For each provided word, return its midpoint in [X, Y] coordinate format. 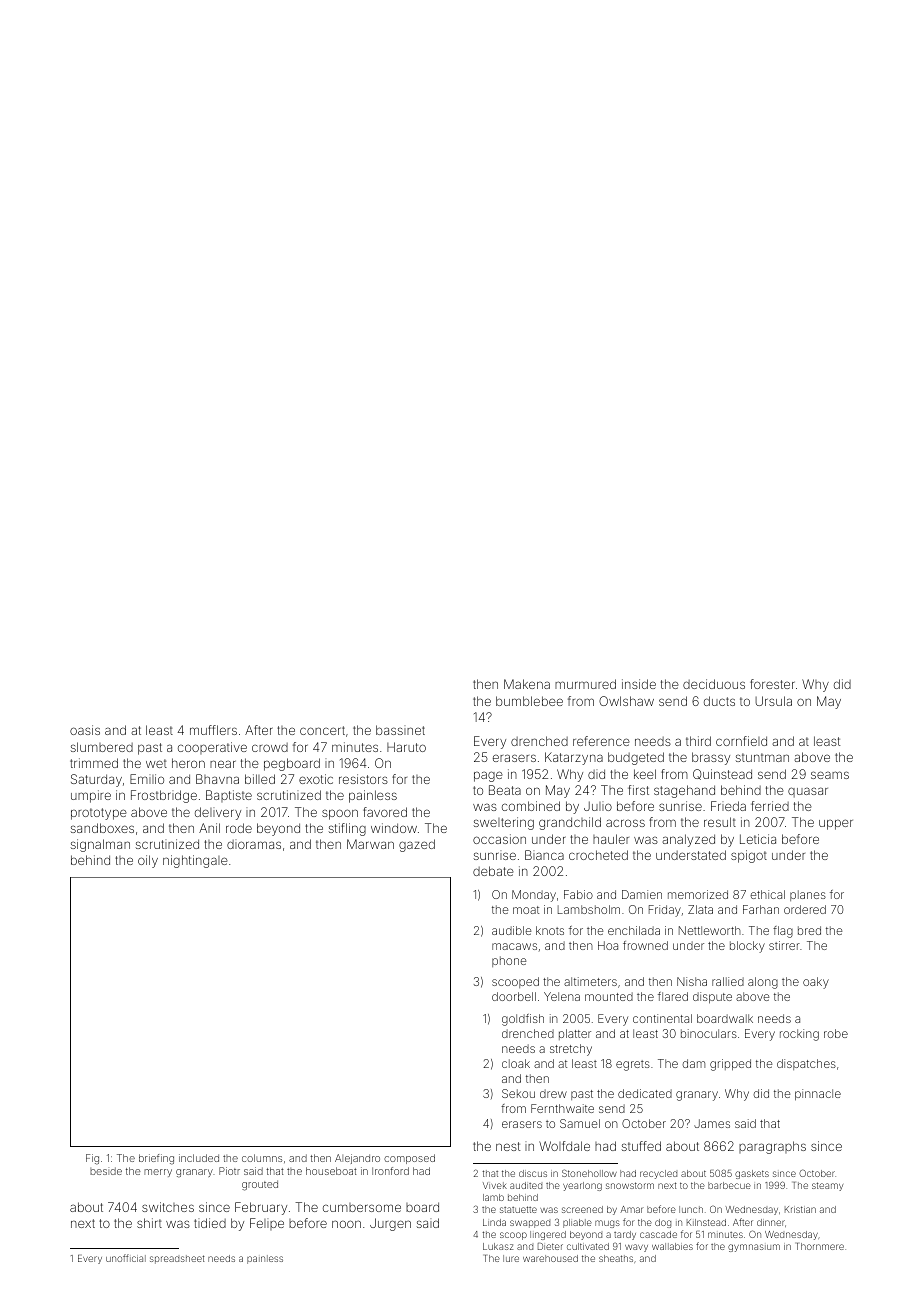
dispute [712, 998]
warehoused [550, 1258]
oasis [85, 730]
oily [148, 861]
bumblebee [529, 701]
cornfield [741, 741]
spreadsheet [177, 1259]
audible [511, 930]
